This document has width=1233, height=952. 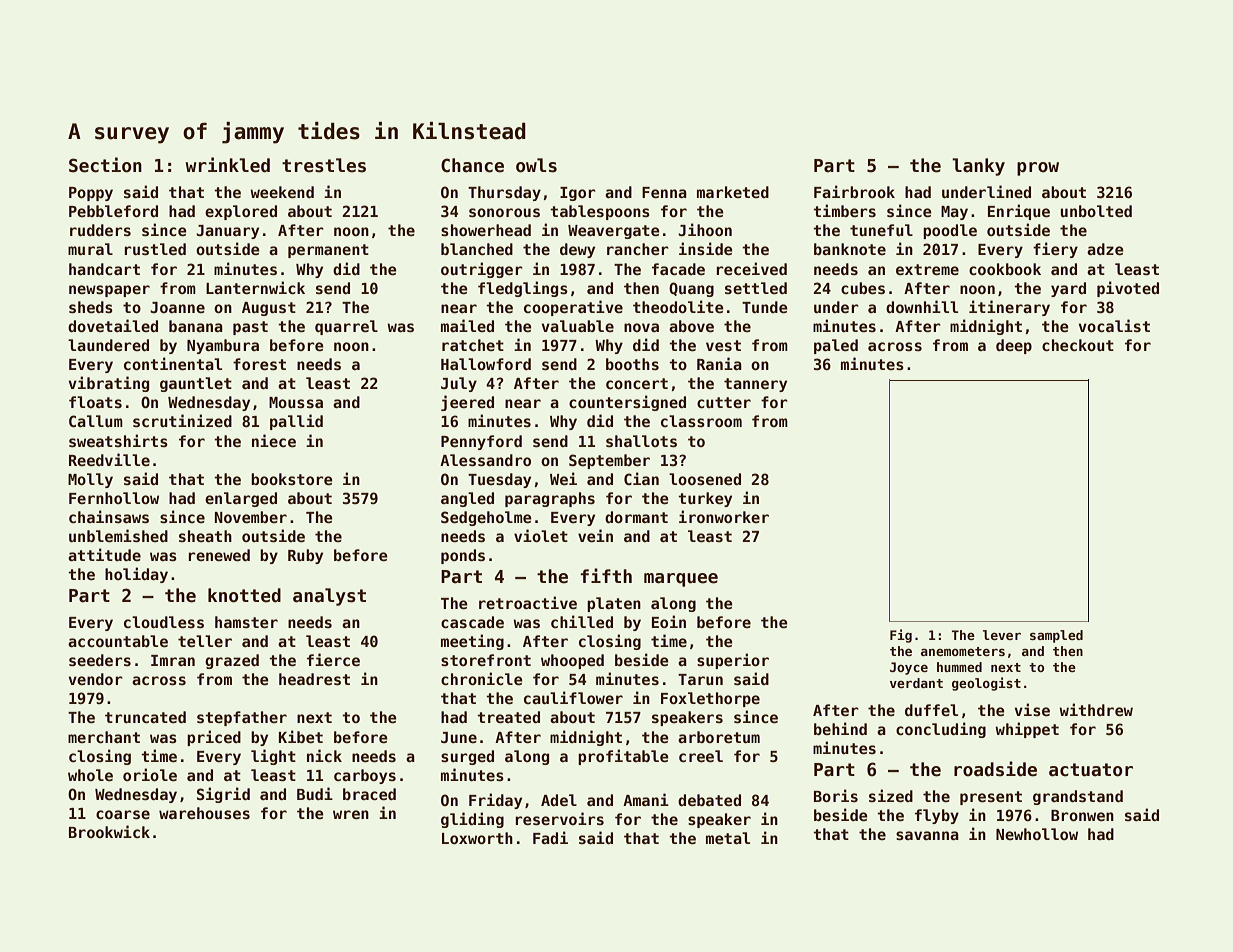 I want to click on permanent, so click(x=328, y=251).
